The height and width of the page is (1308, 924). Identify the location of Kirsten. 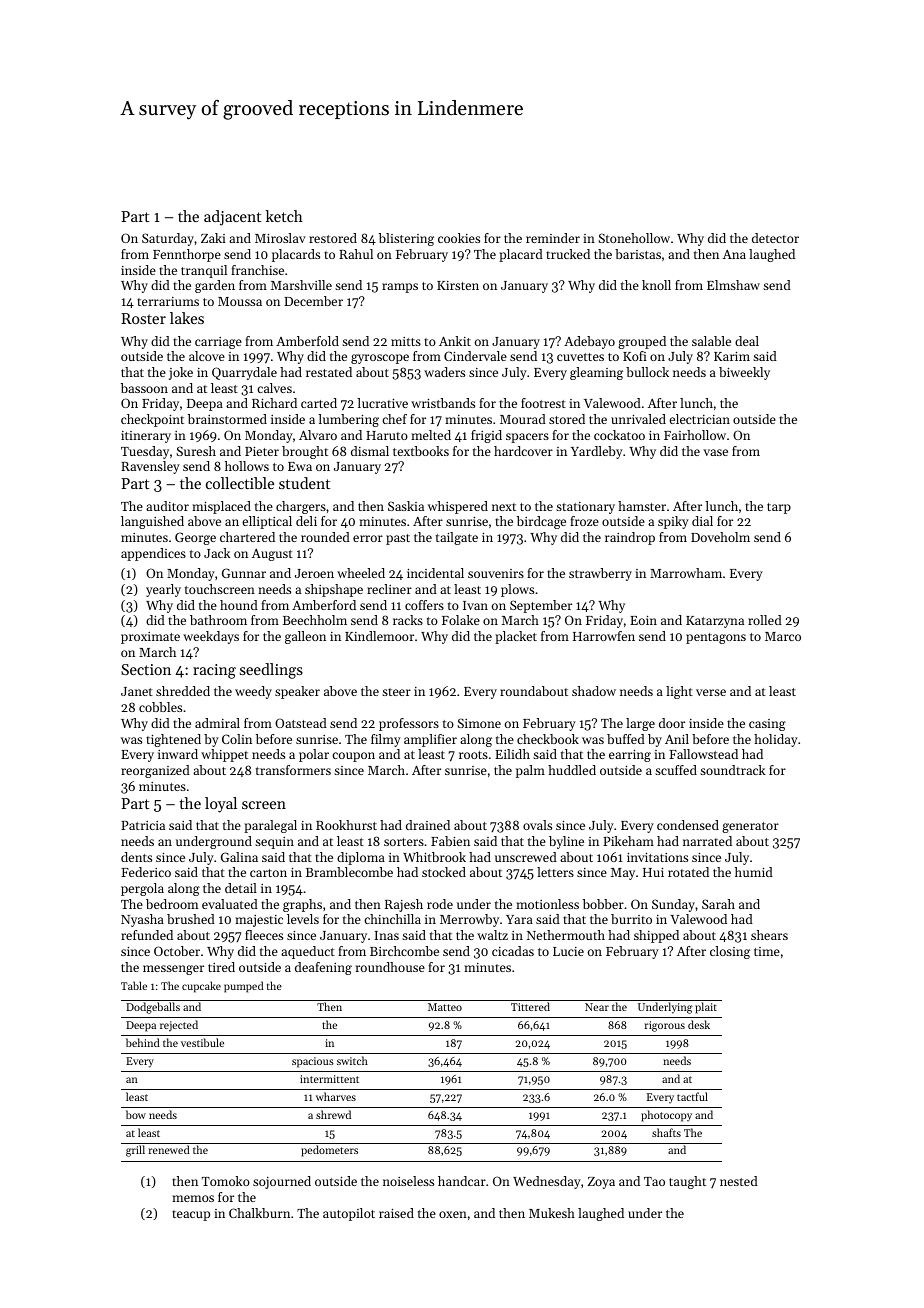
(458, 285).
